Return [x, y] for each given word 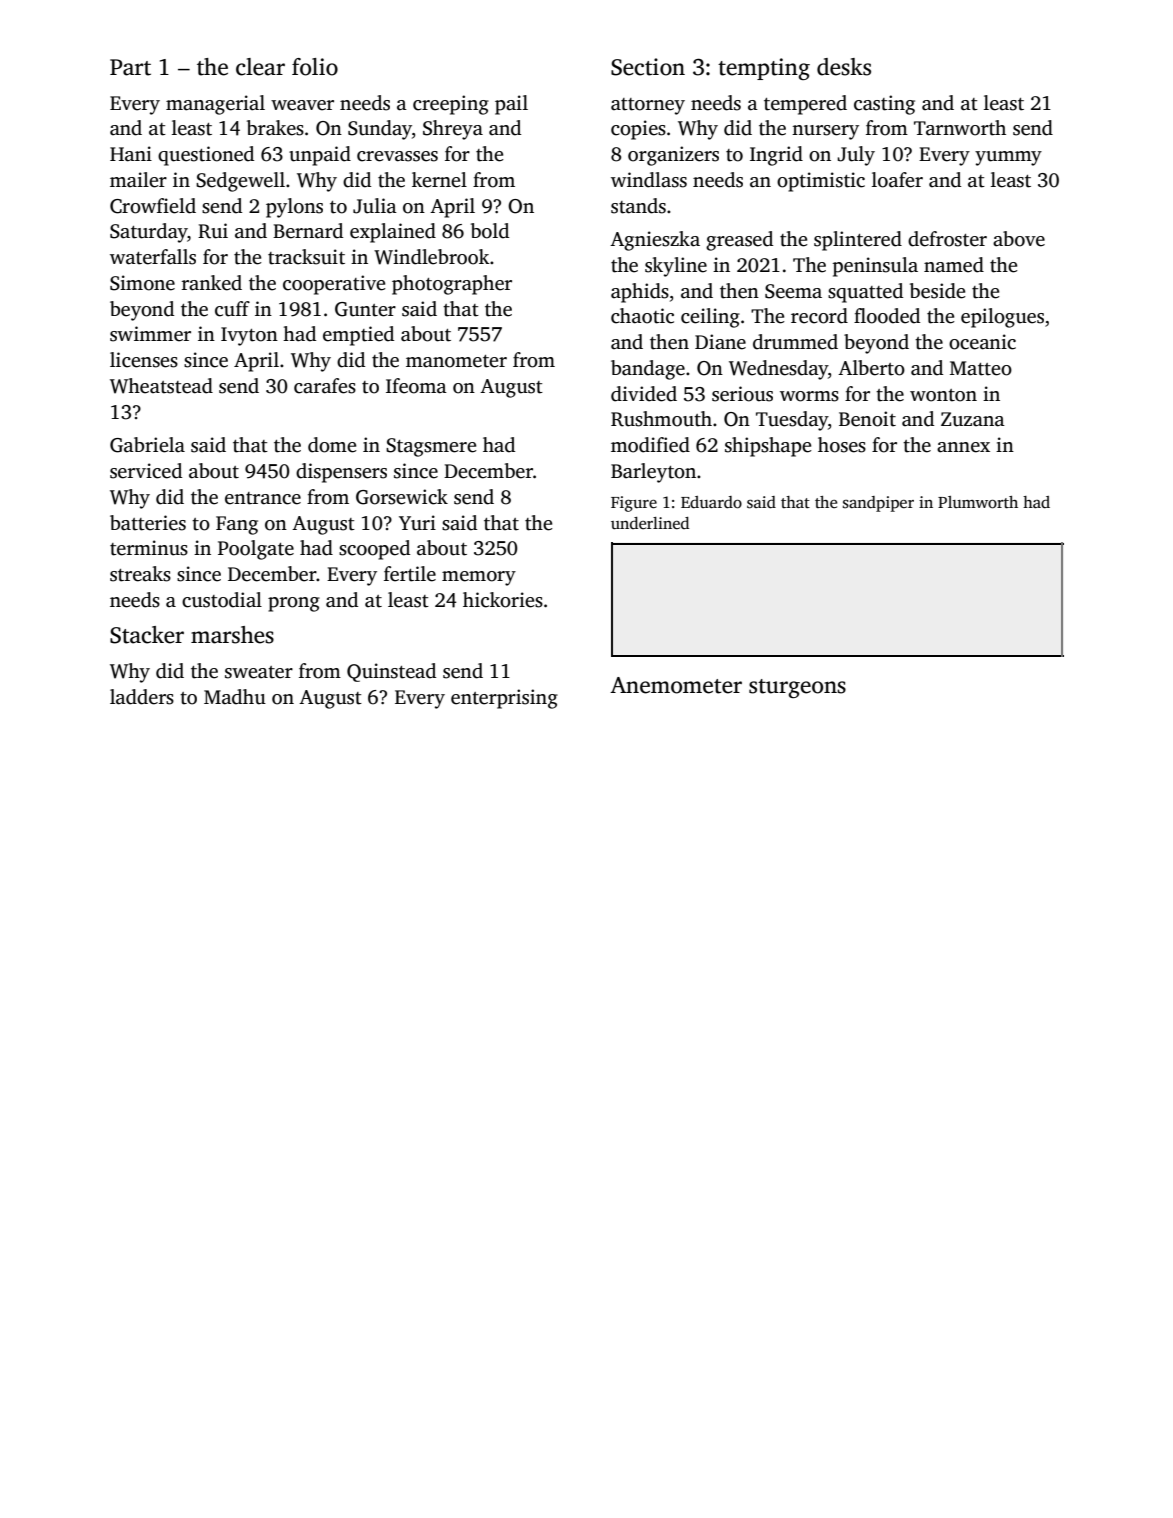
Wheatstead [161, 386]
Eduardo [711, 502]
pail [511, 105]
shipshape [768, 447]
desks [844, 67]
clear [260, 67]
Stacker [147, 635]
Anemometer [676, 685]
